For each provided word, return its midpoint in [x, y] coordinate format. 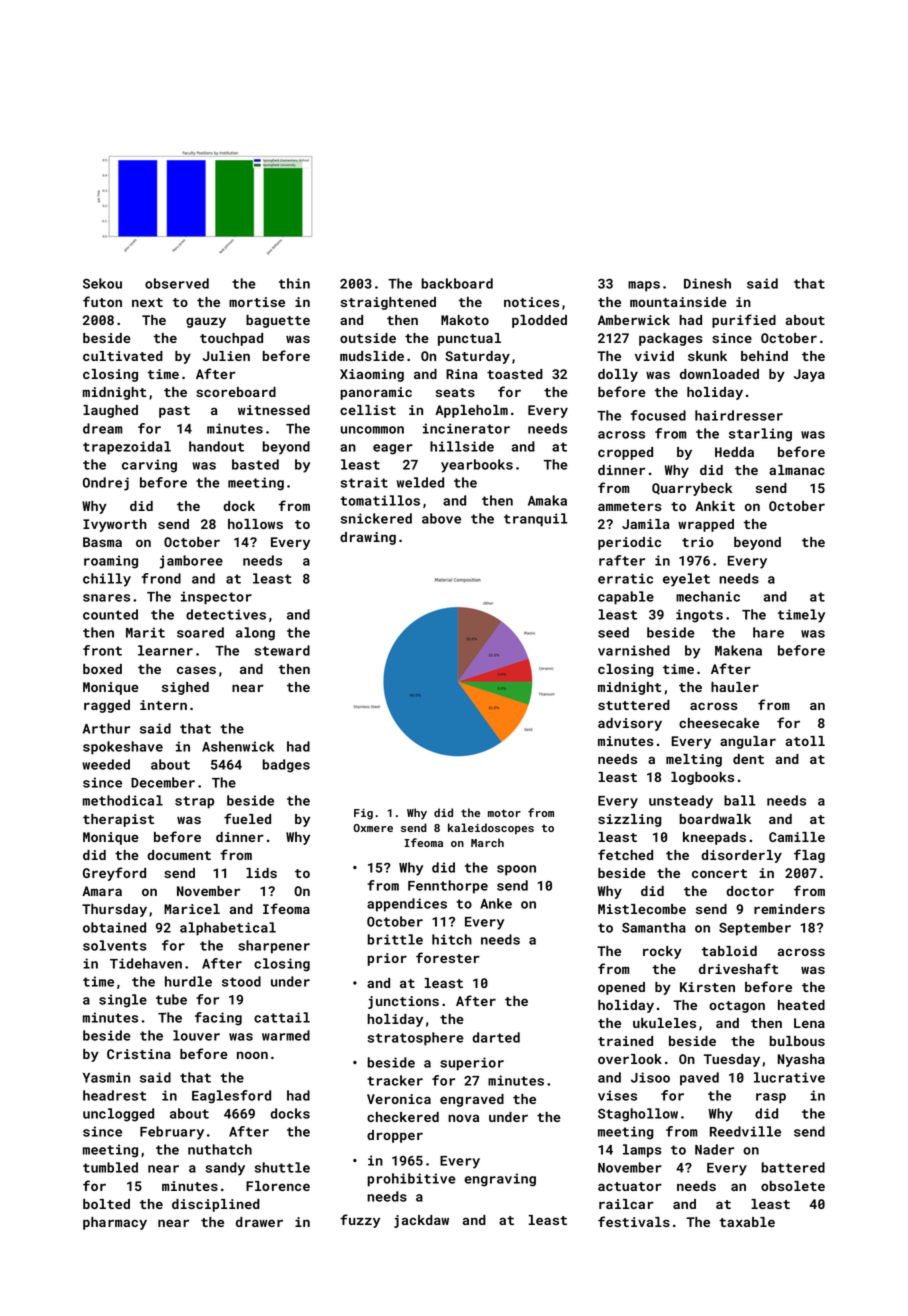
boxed [102, 669]
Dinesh [707, 283]
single [123, 1001]
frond [161, 578]
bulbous [797, 1041]
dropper [395, 1136]
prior [387, 959]
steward [282, 650]
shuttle [282, 1167]
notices [531, 302]
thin [294, 283]
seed [613, 632]
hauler [735, 687]
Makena [738, 650]
